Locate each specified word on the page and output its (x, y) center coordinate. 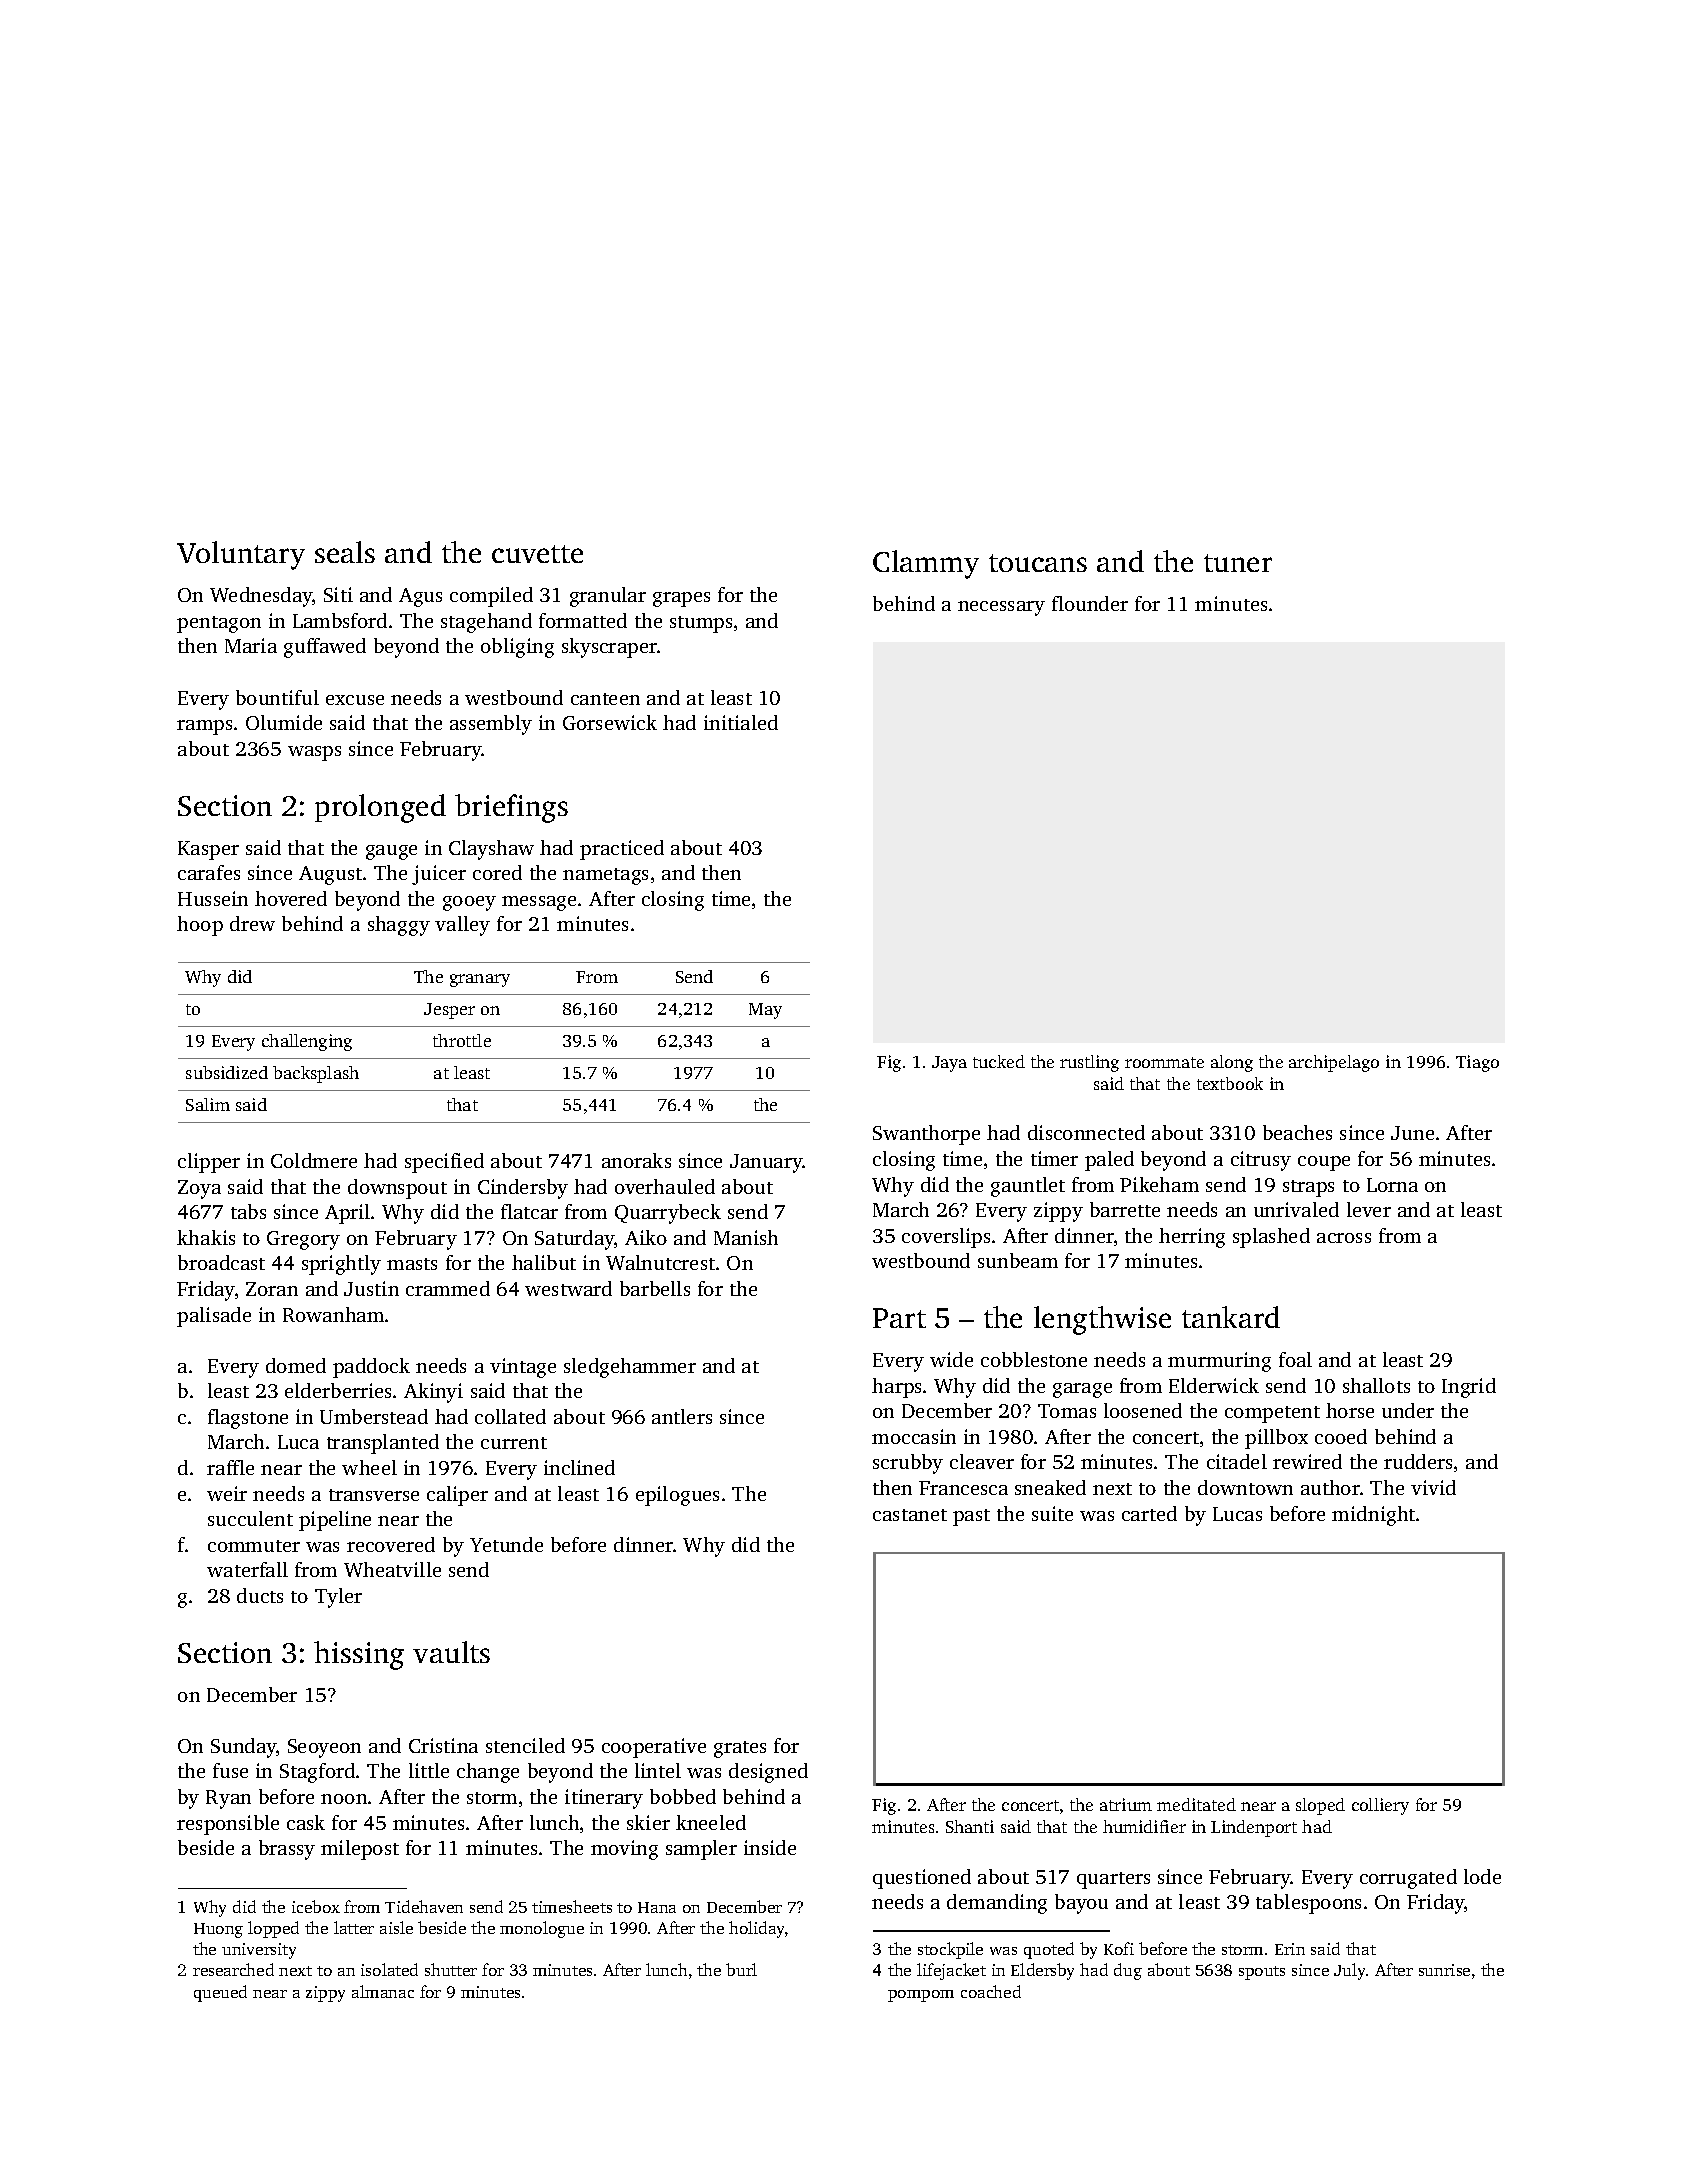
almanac (383, 1991)
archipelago (1334, 1063)
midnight (1373, 1516)
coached (991, 1991)
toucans (1038, 563)
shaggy (399, 926)
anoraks (636, 1160)
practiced (622, 850)
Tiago (1477, 1063)
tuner (1238, 563)
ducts (260, 1595)
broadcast (221, 1262)
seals (345, 552)
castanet (910, 1515)
